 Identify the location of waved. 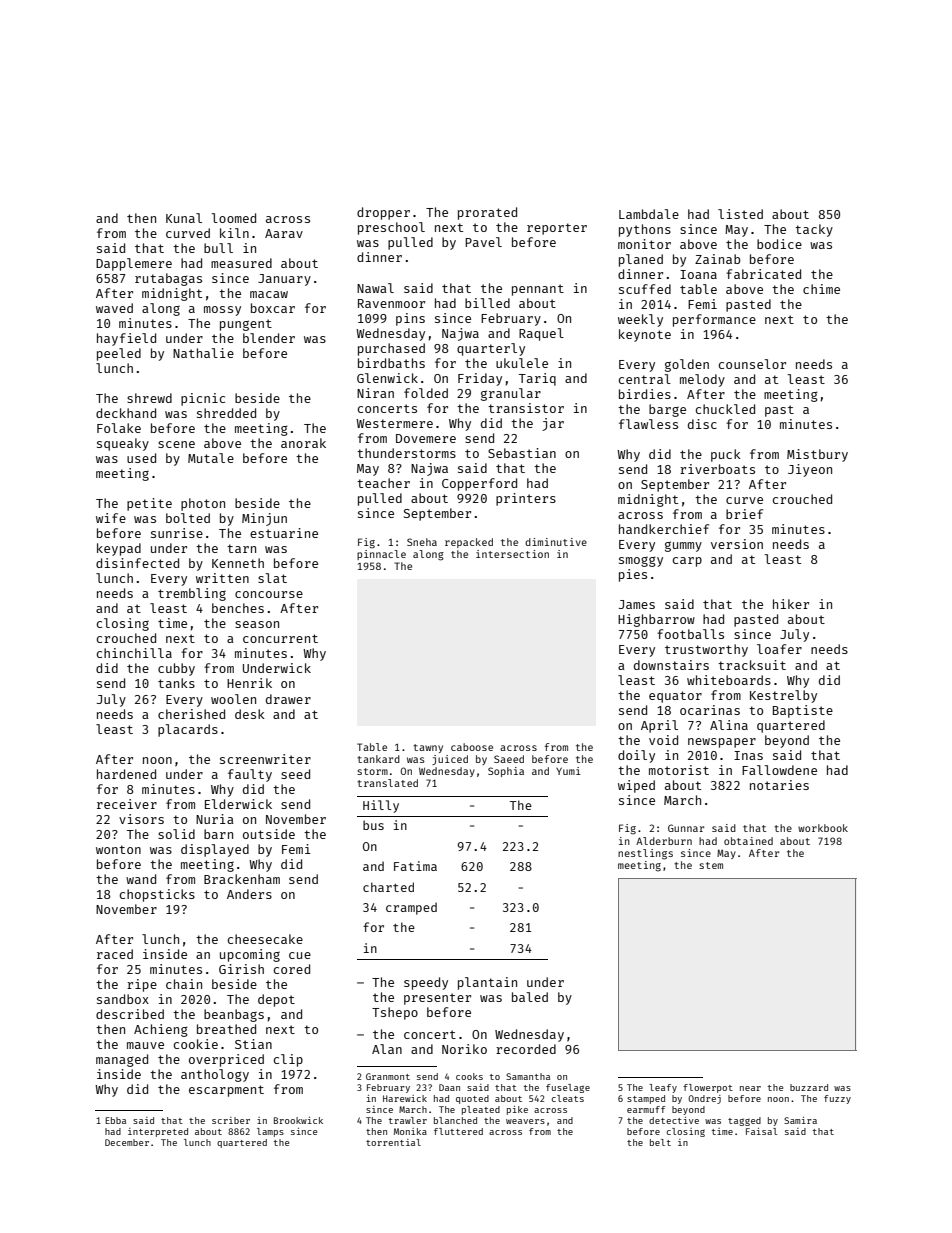
(114, 308).
